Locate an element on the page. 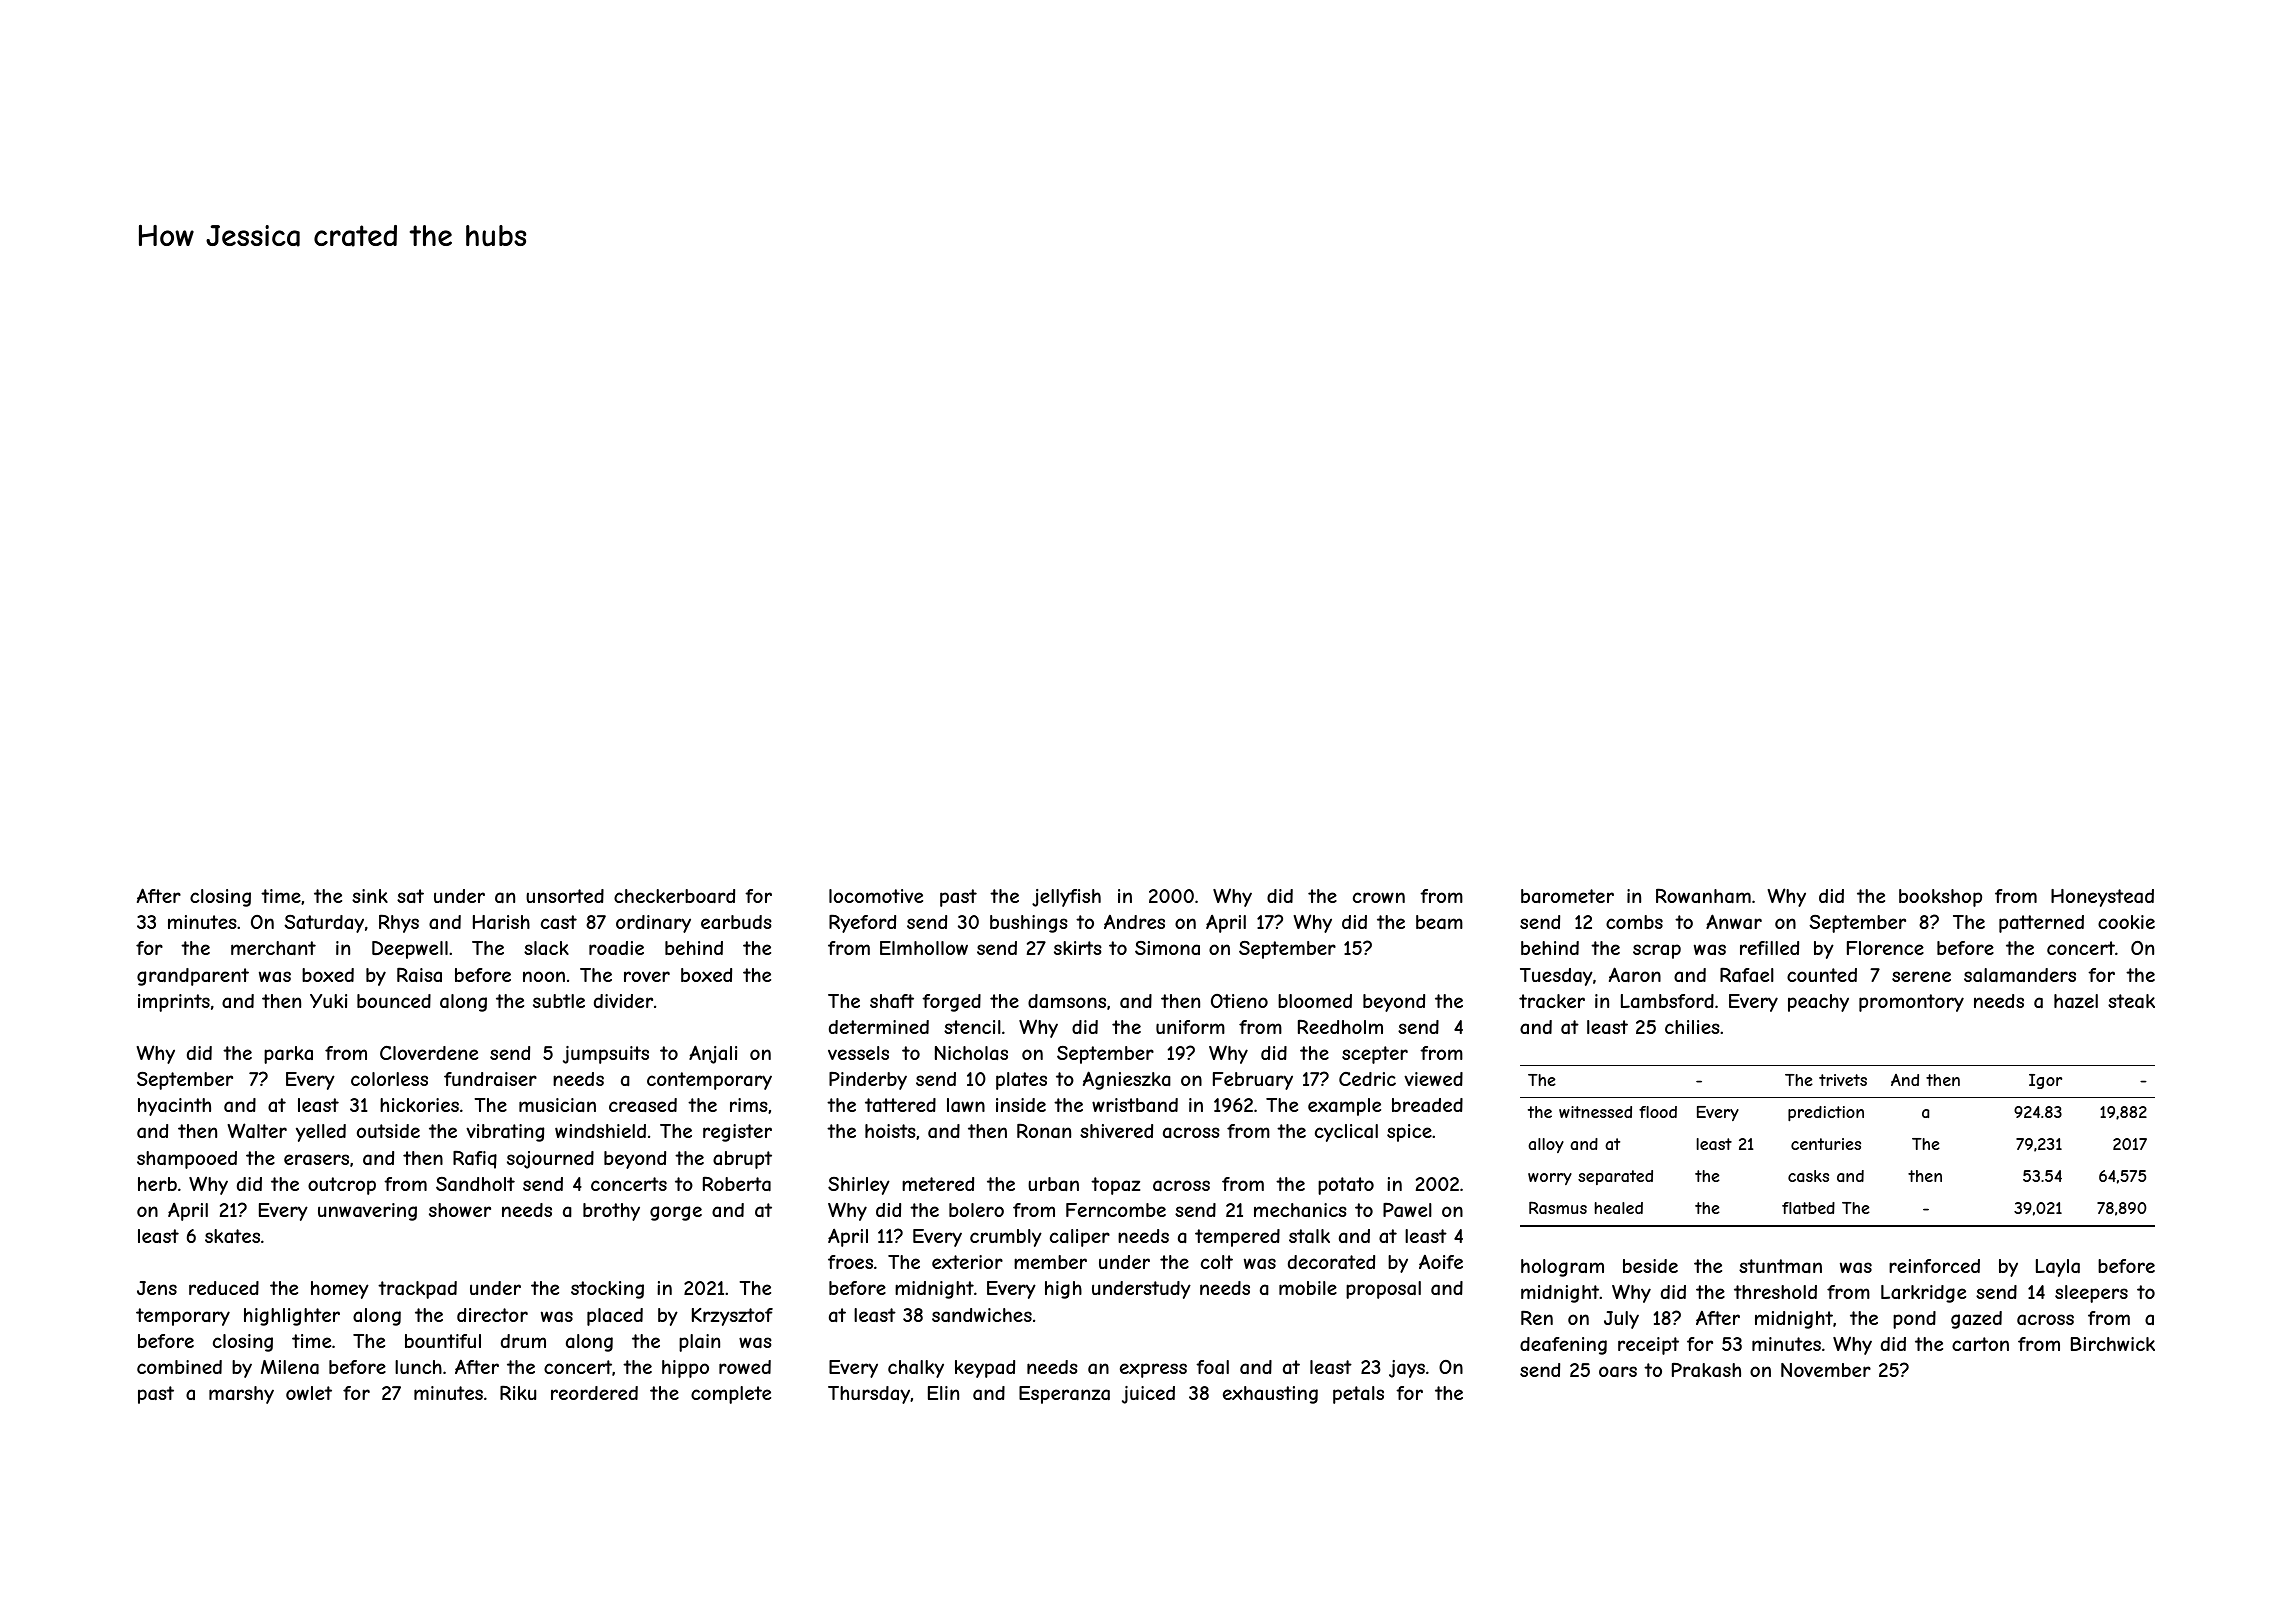 The image size is (2292, 1620). hippo is located at coordinates (685, 1369).
